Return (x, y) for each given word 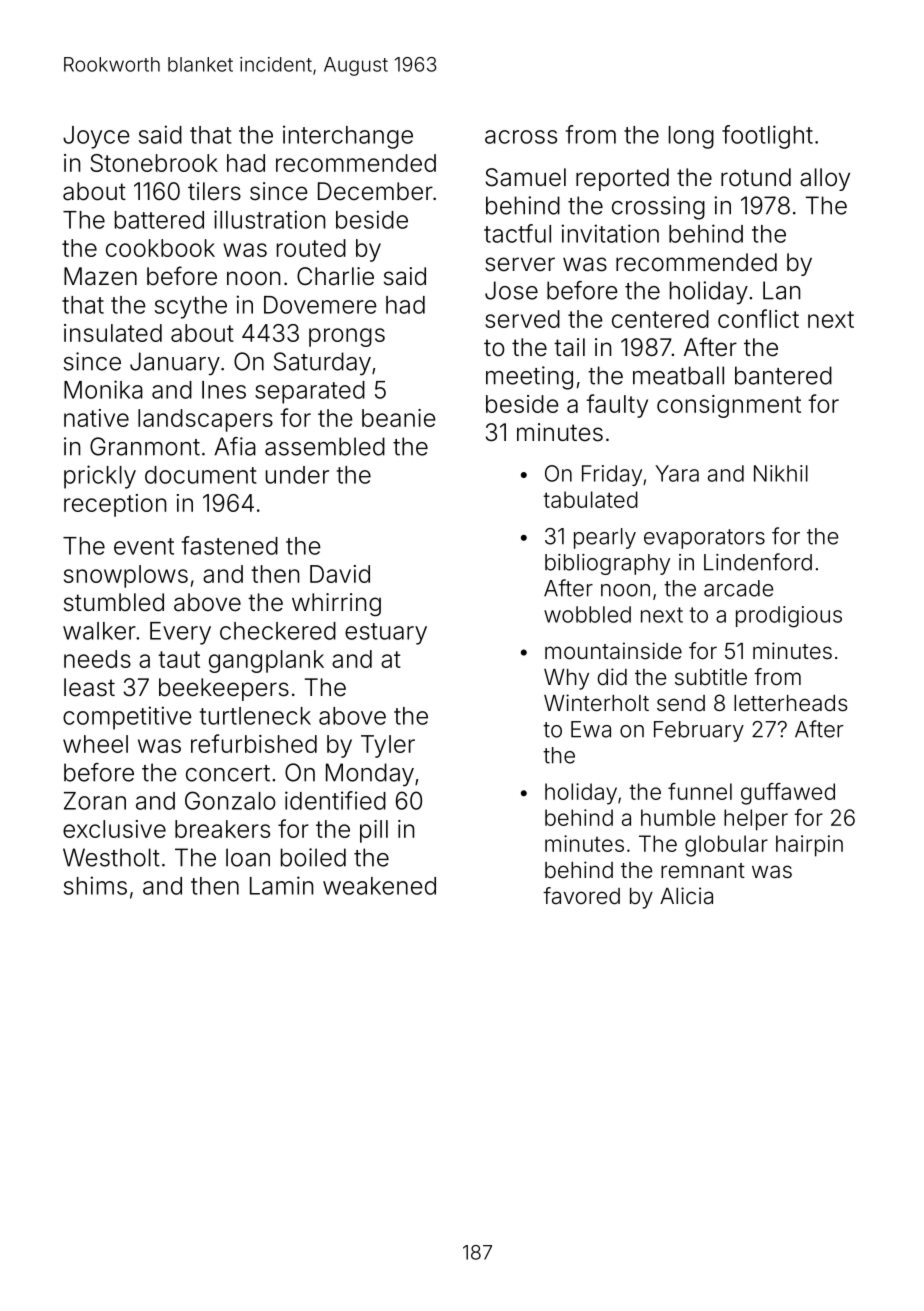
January (175, 364)
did (612, 677)
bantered (783, 375)
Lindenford (758, 562)
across (521, 137)
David (340, 574)
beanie (399, 418)
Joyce (96, 137)
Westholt (111, 857)
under (297, 475)
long (691, 137)
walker (99, 631)
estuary (386, 634)
